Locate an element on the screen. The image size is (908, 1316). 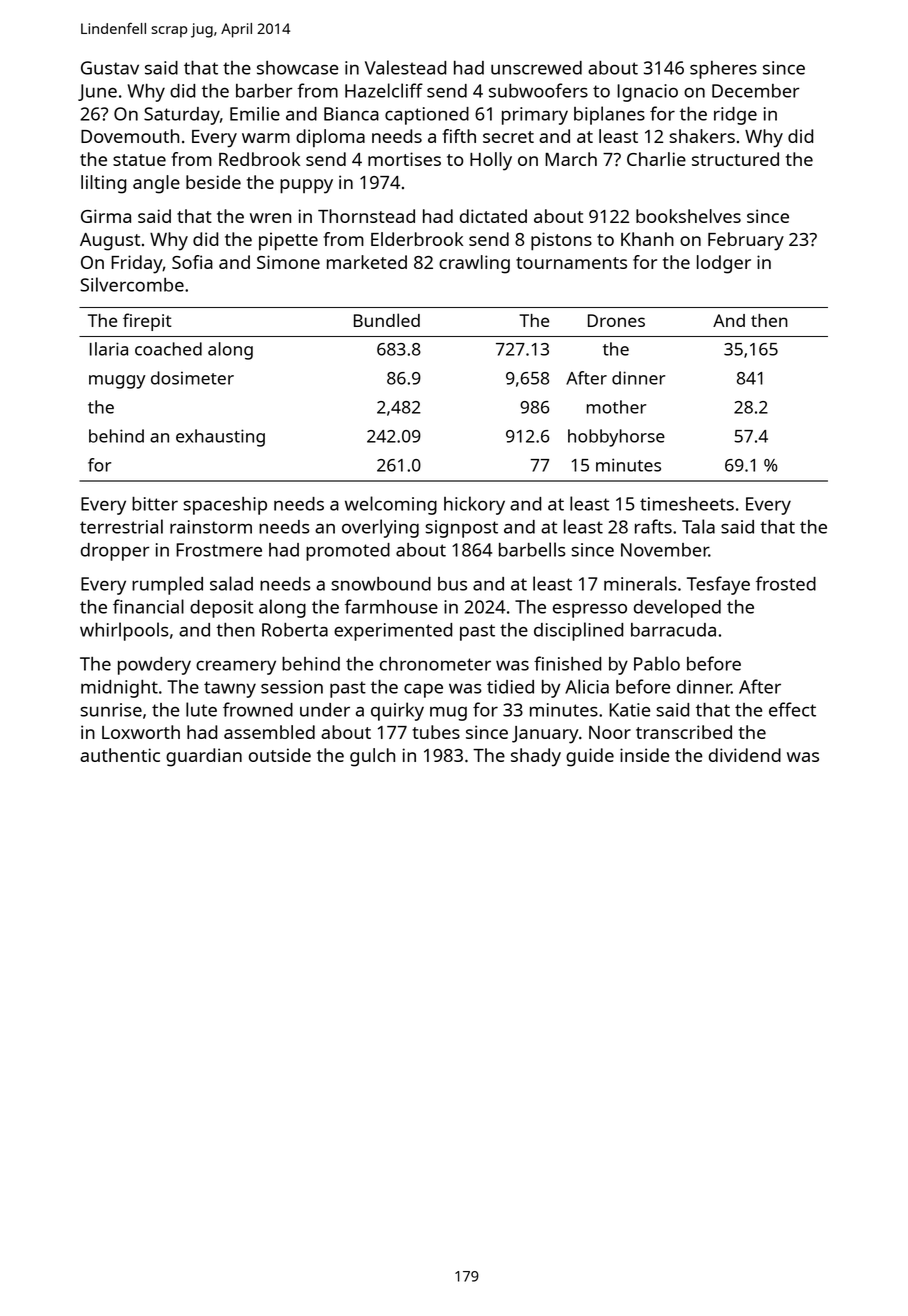
shady is located at coordinates (536, 757).
